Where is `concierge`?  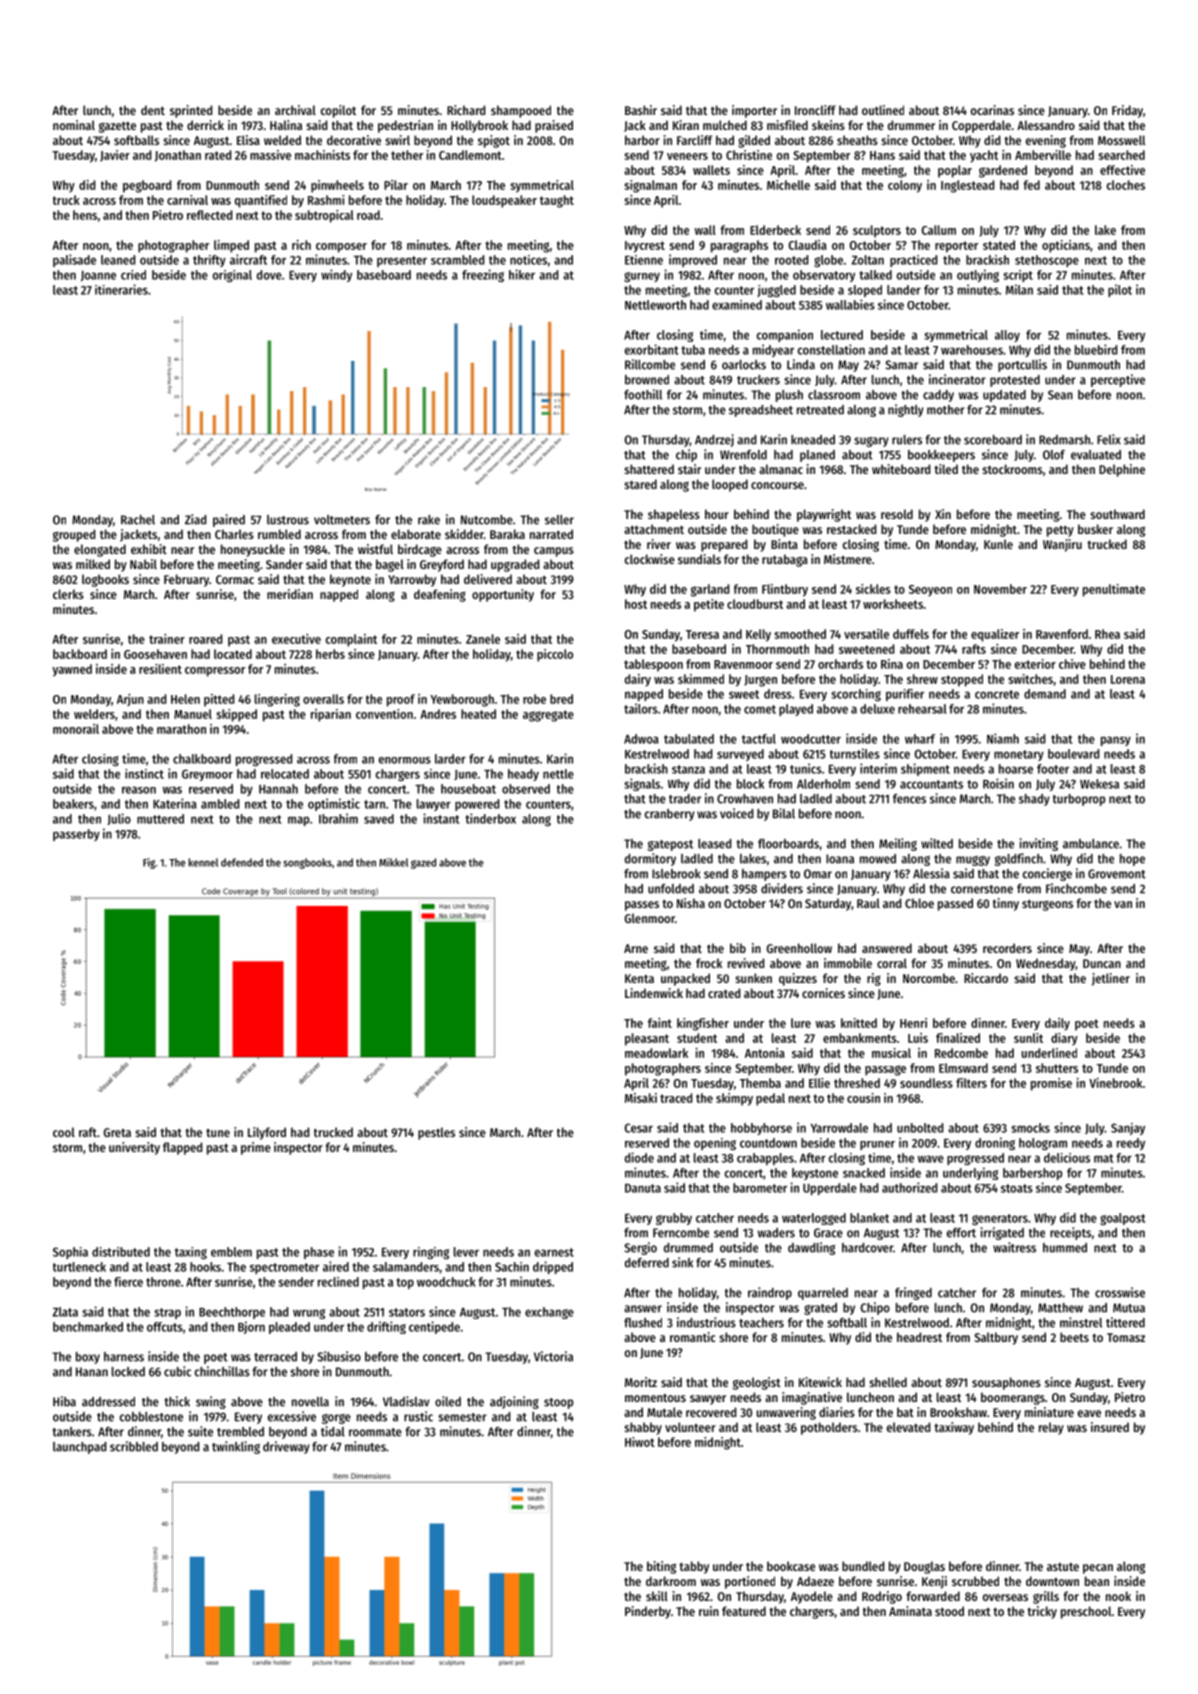 concierge is located at coordinates (1047, 874).
